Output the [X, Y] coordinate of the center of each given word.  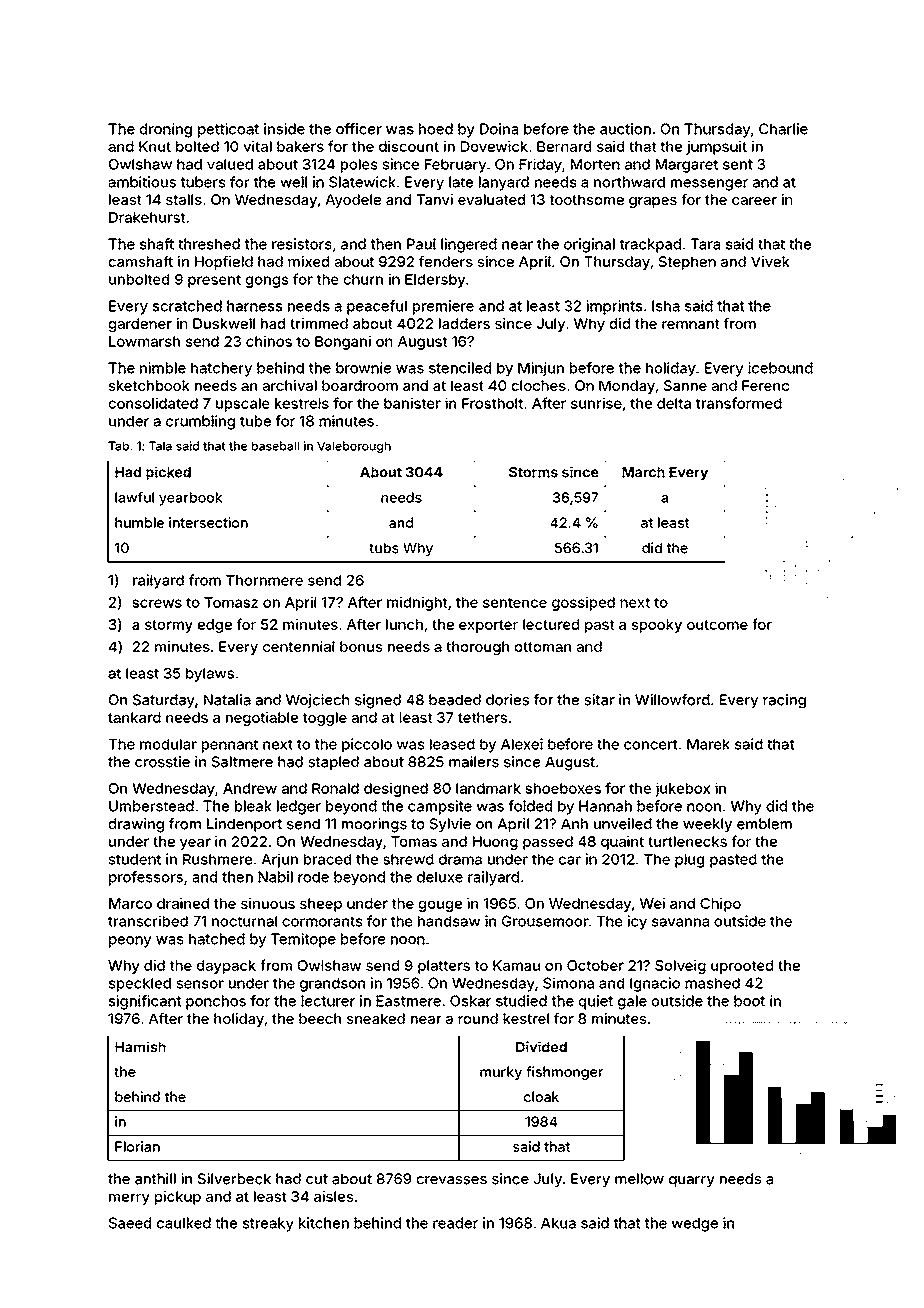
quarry [692, 1181]
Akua [558, 1223]
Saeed [130, 1223]
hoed [436, 129]
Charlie [783, 129]
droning [165, 130]
